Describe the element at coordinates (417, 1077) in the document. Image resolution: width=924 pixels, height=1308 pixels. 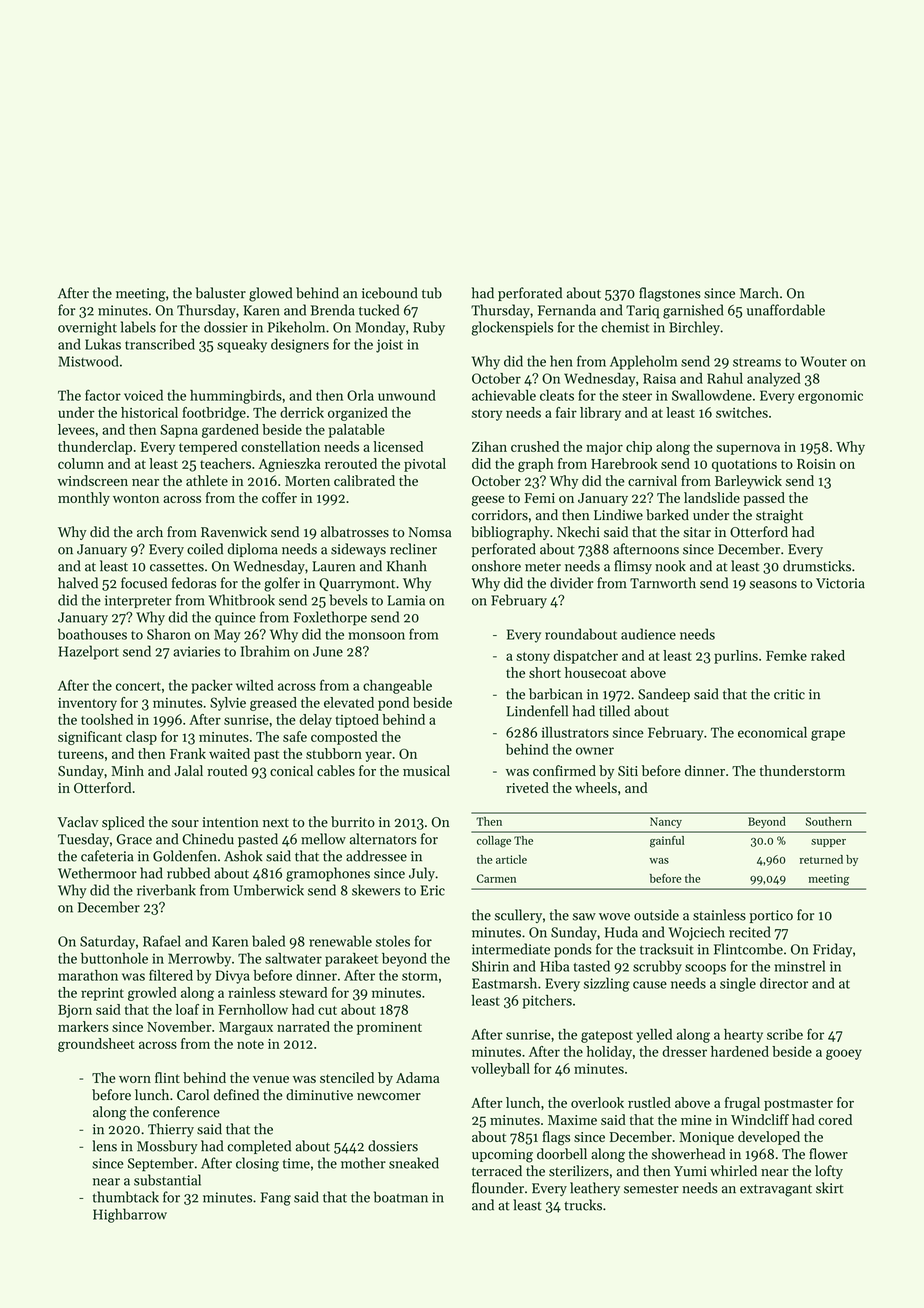
I see `Adama` at that location.
